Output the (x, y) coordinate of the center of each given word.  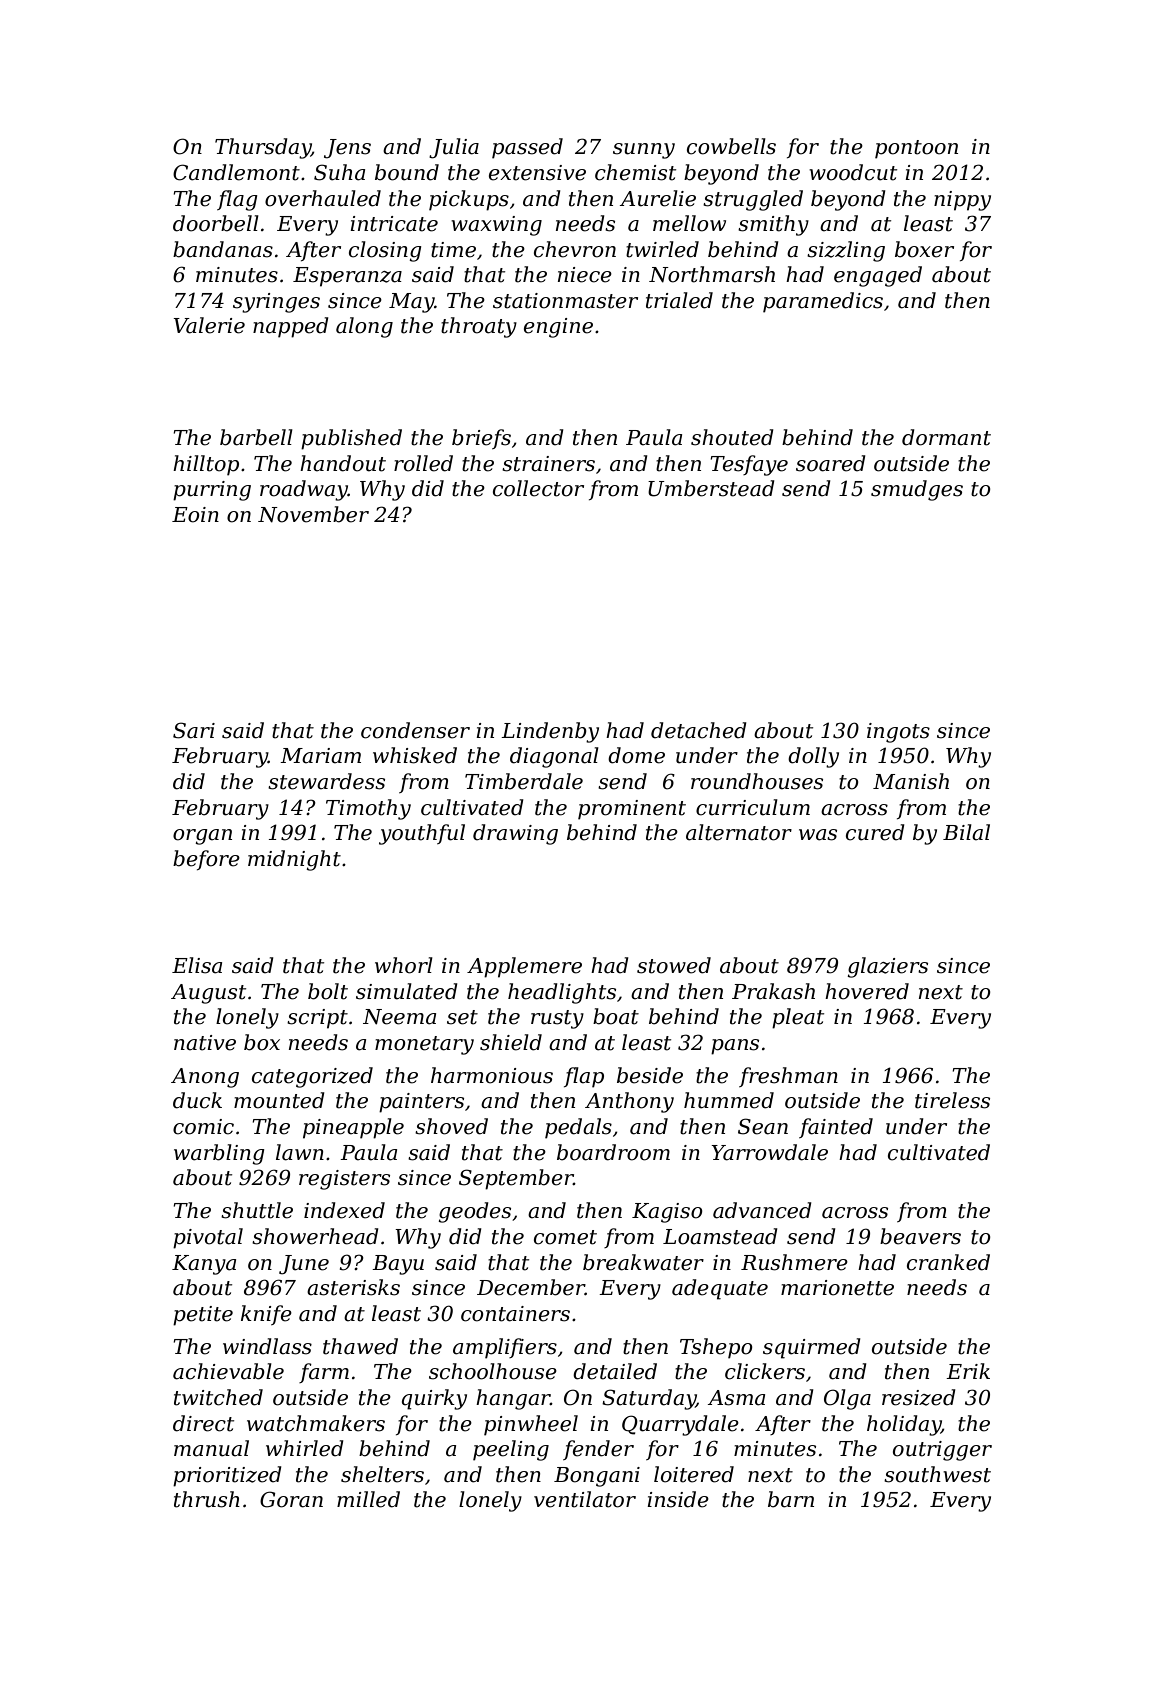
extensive (537, 173)
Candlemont (236, 172)
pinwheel (531, 1425)
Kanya (204, 1265)
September (516, 1179)
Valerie (209, 325)
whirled (305, 1448)
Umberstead (711, 488)
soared (831, 463)
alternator (739, 832)
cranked (948, 1262)
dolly (813, 757)
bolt (328, 991)
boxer (924, 249)
